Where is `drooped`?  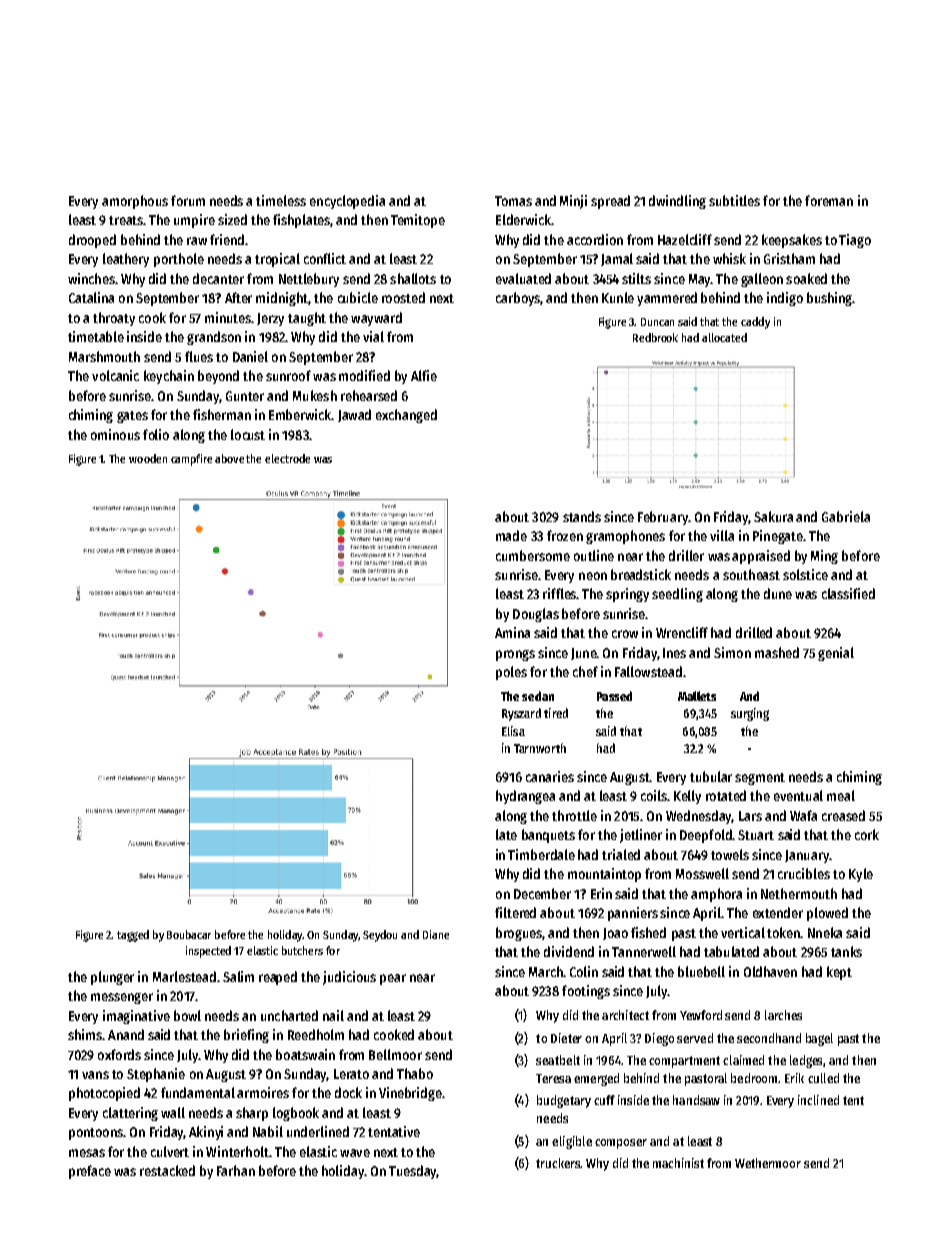 drooped is located at coordinates (92, 241).
